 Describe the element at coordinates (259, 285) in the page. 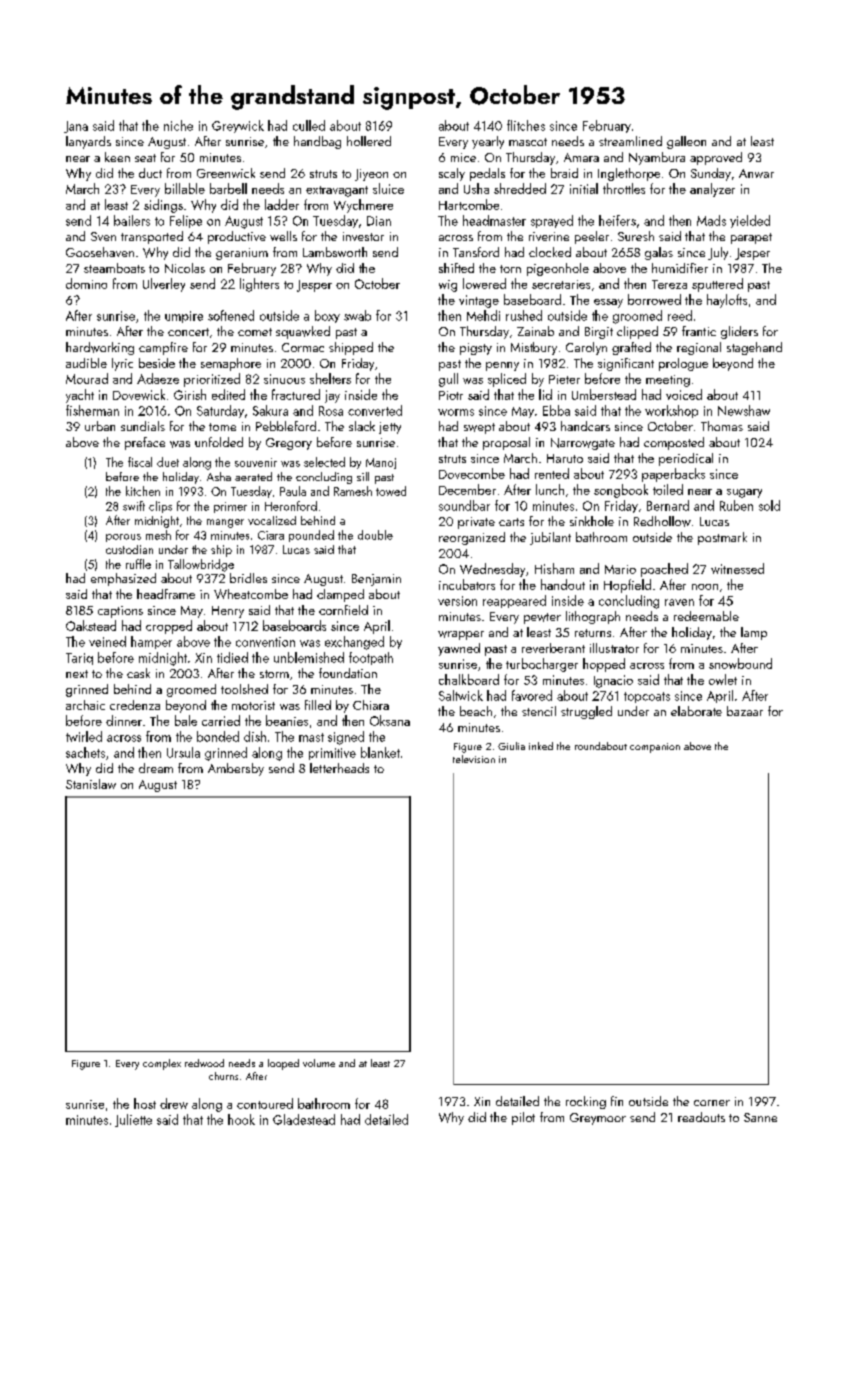

I see `lighters` at that location.
